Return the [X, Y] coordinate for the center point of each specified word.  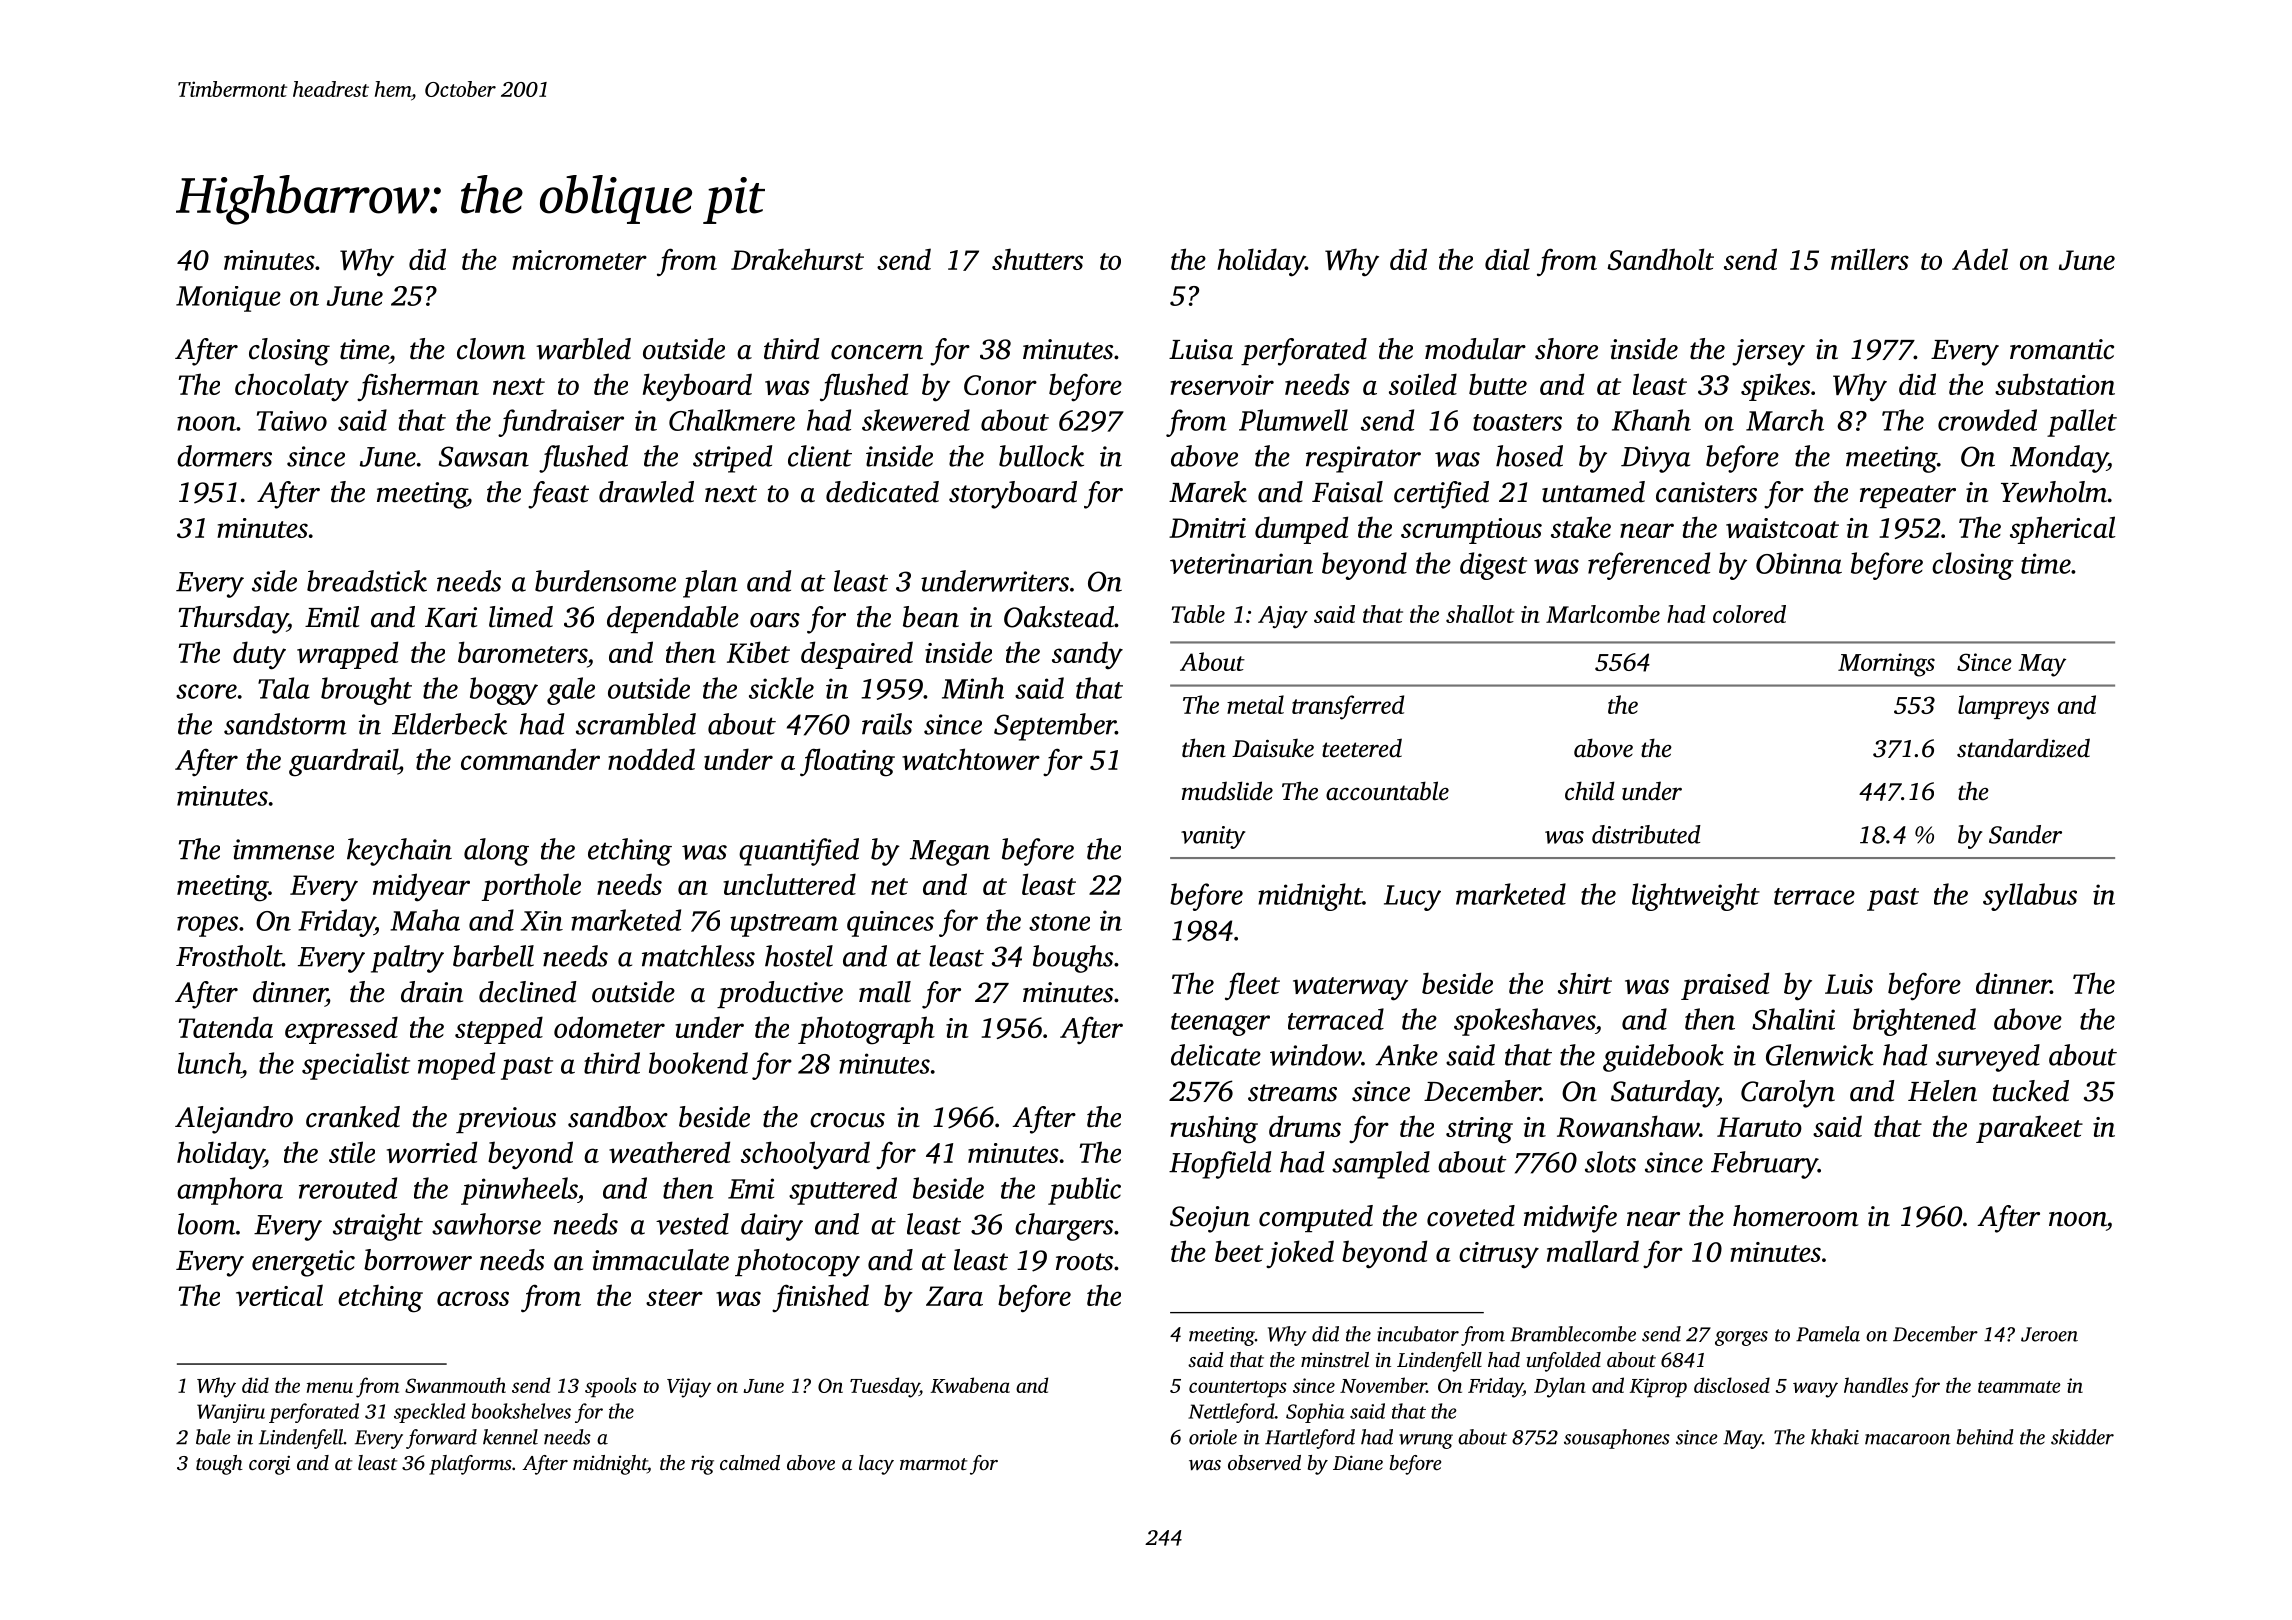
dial [1507, 259]
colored [1749, 614]
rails [887, 724]
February [1764, 1165]
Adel [1980, 259]
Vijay [689, 1388]
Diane [1358, 1462]
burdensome [605, 581]
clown [491, 349]
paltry [407, 959]
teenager [1220, 1024]
